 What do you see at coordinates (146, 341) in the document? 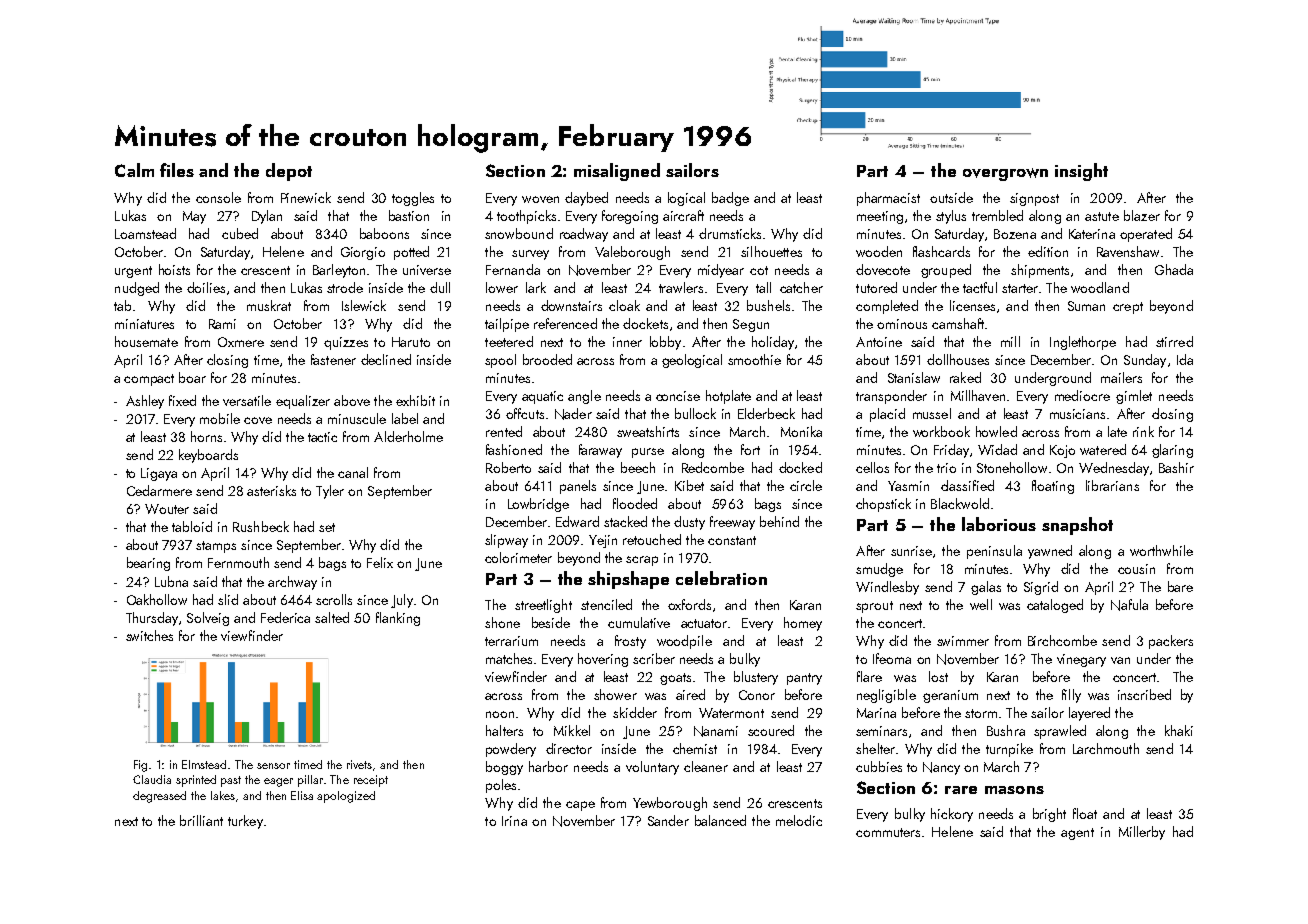
I see `housemate` at bounding box center [146, 341].
